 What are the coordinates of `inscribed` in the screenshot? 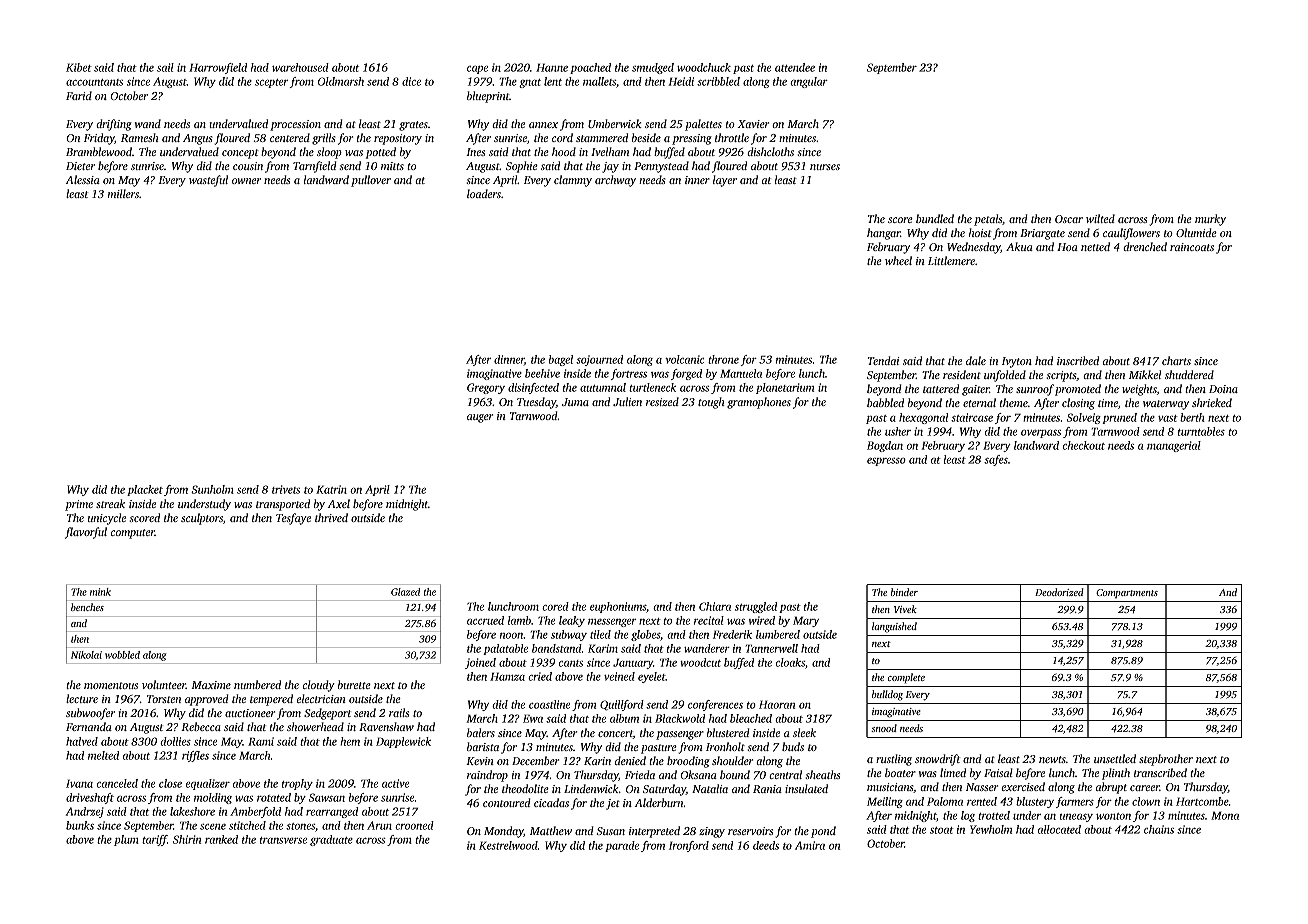 It's located at (1078, 360).
